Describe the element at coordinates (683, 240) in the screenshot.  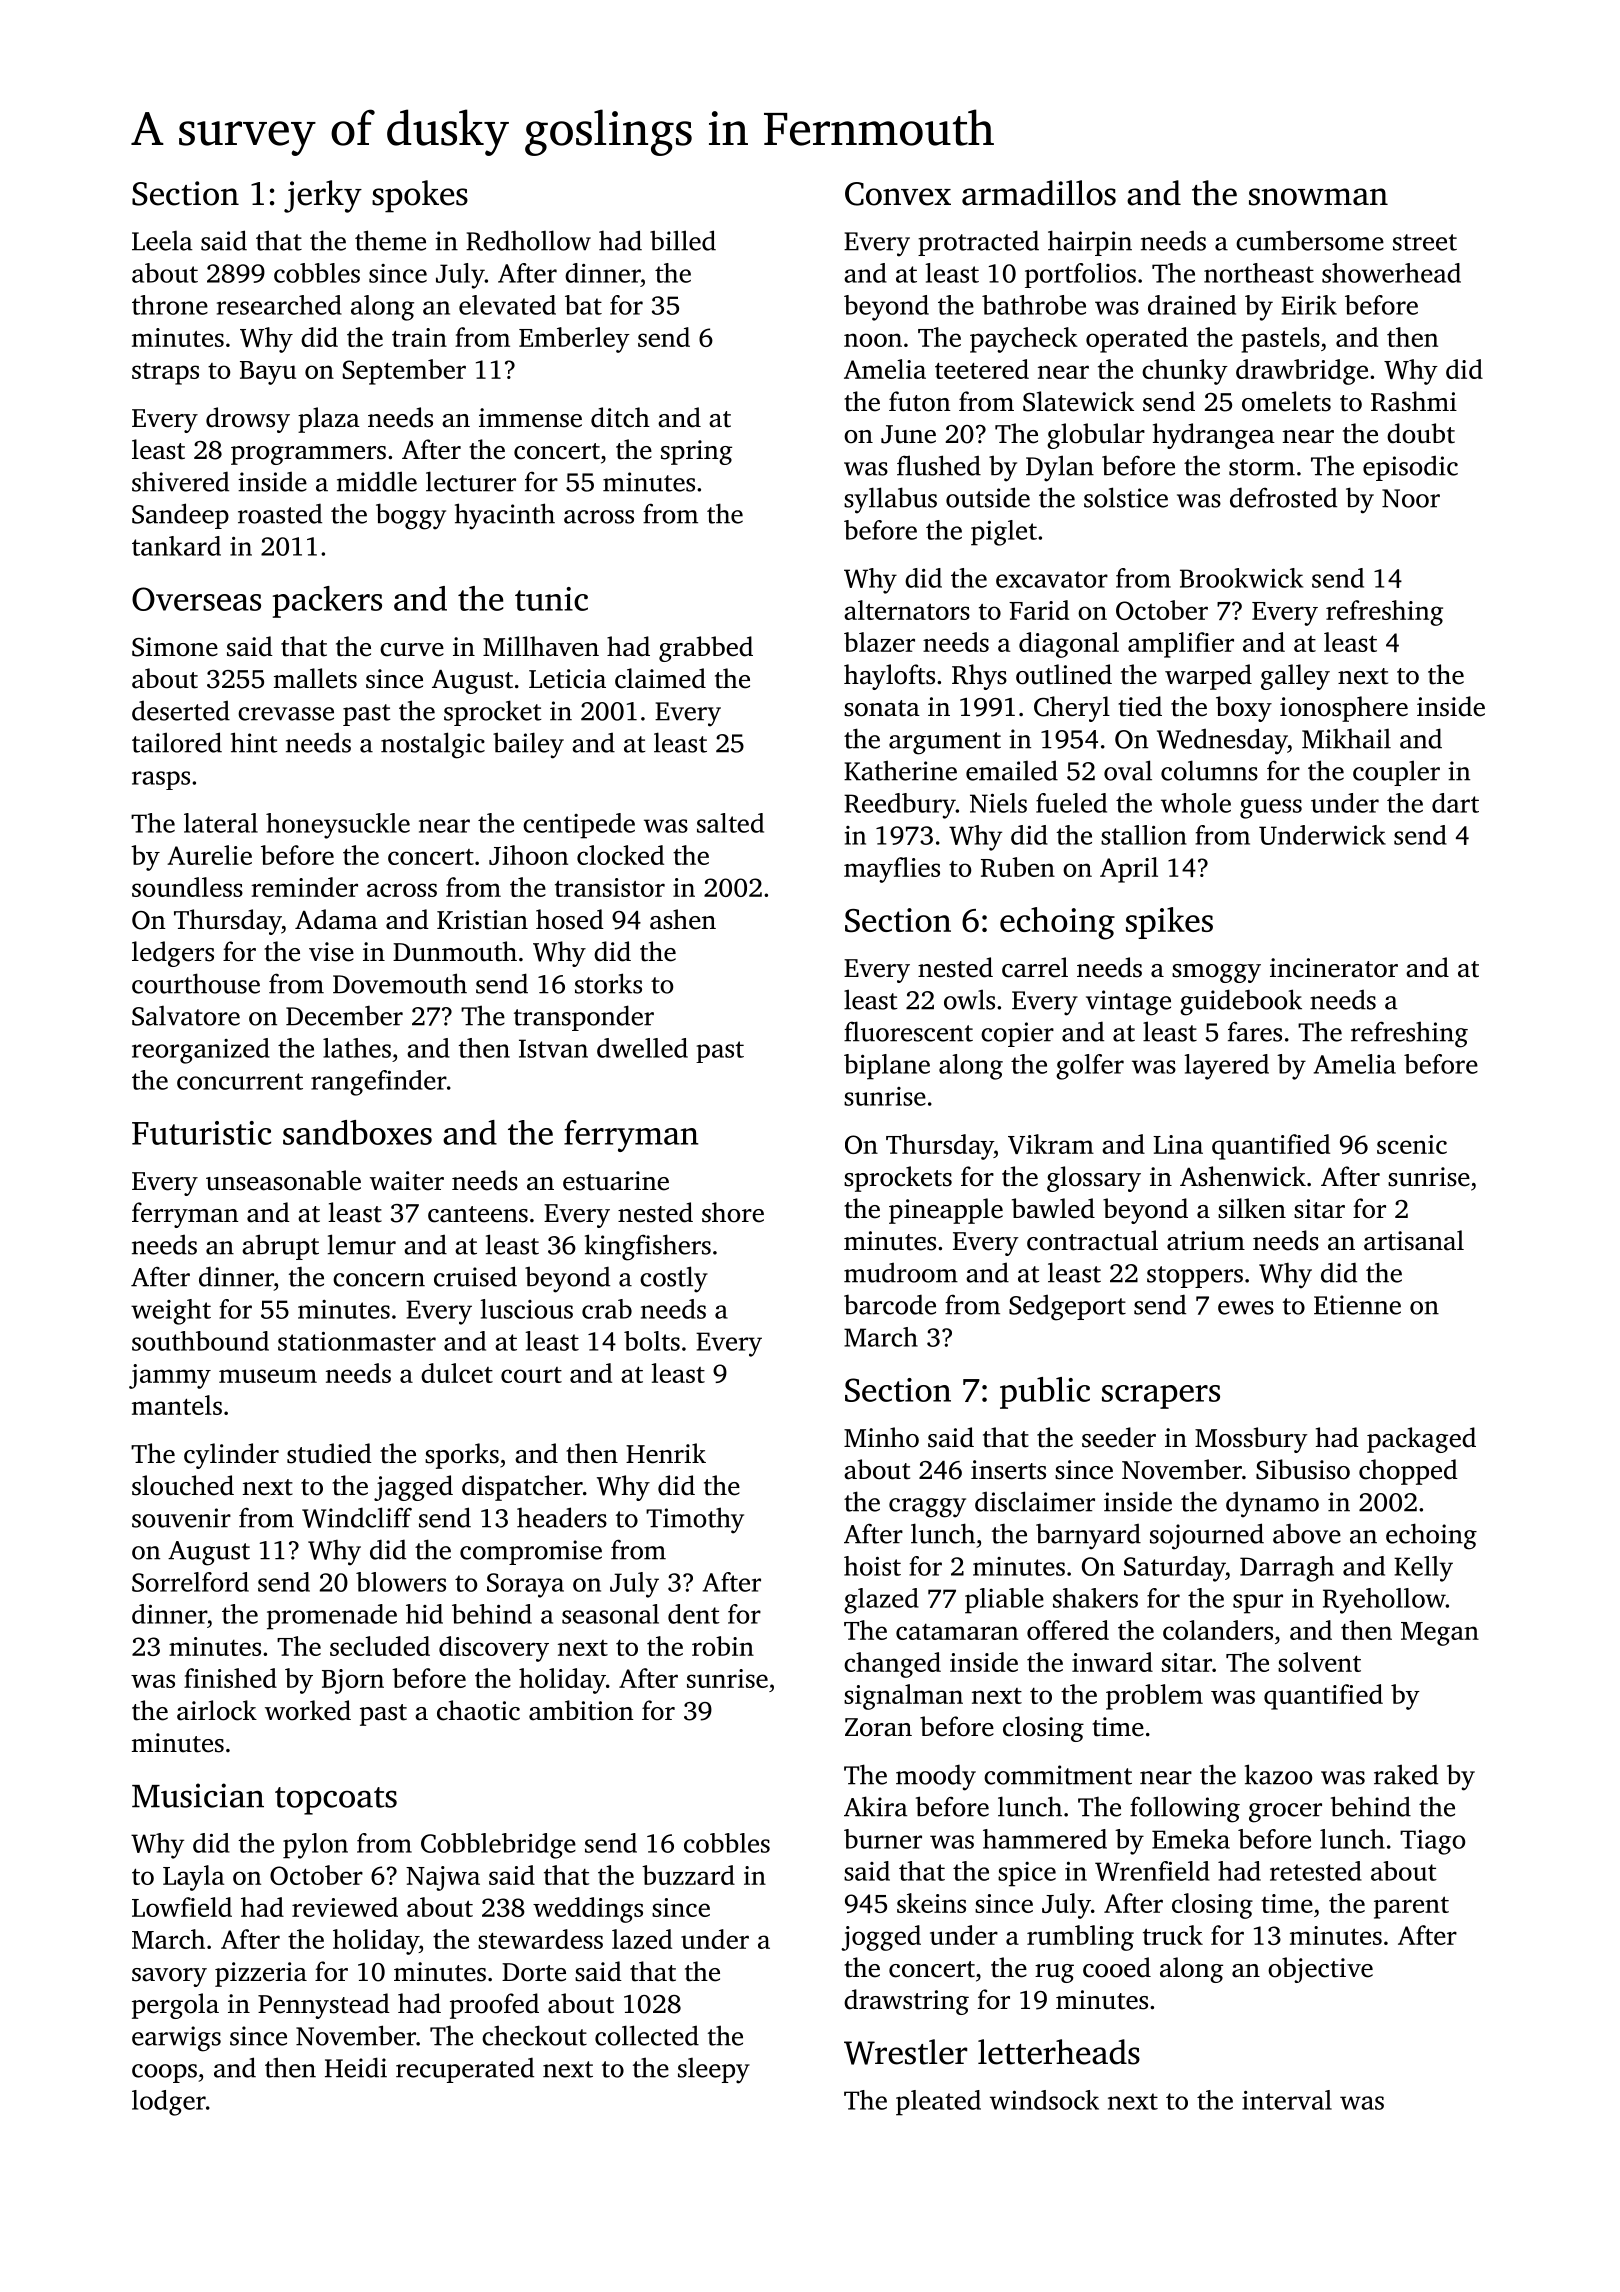
I see `billed` at that location.
